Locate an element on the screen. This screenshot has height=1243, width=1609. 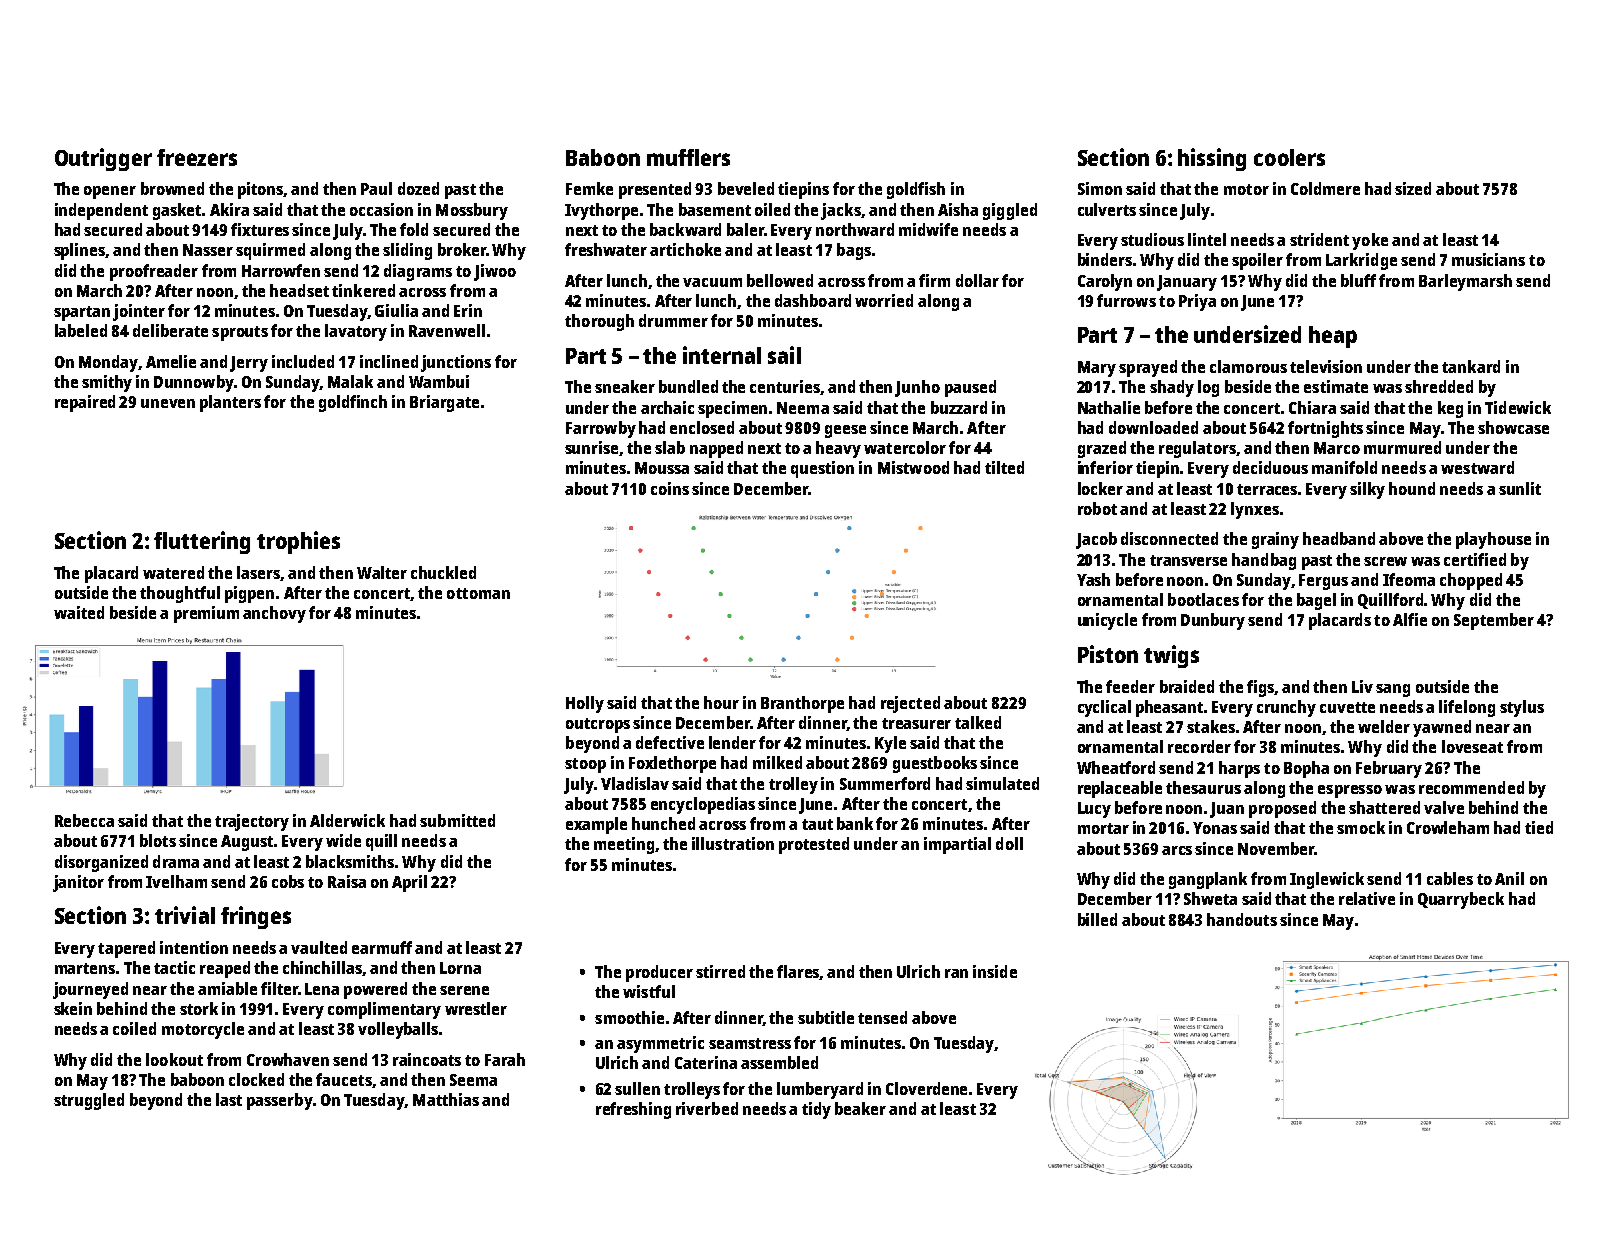
Rebecca is located at coordinates (84, 820).
